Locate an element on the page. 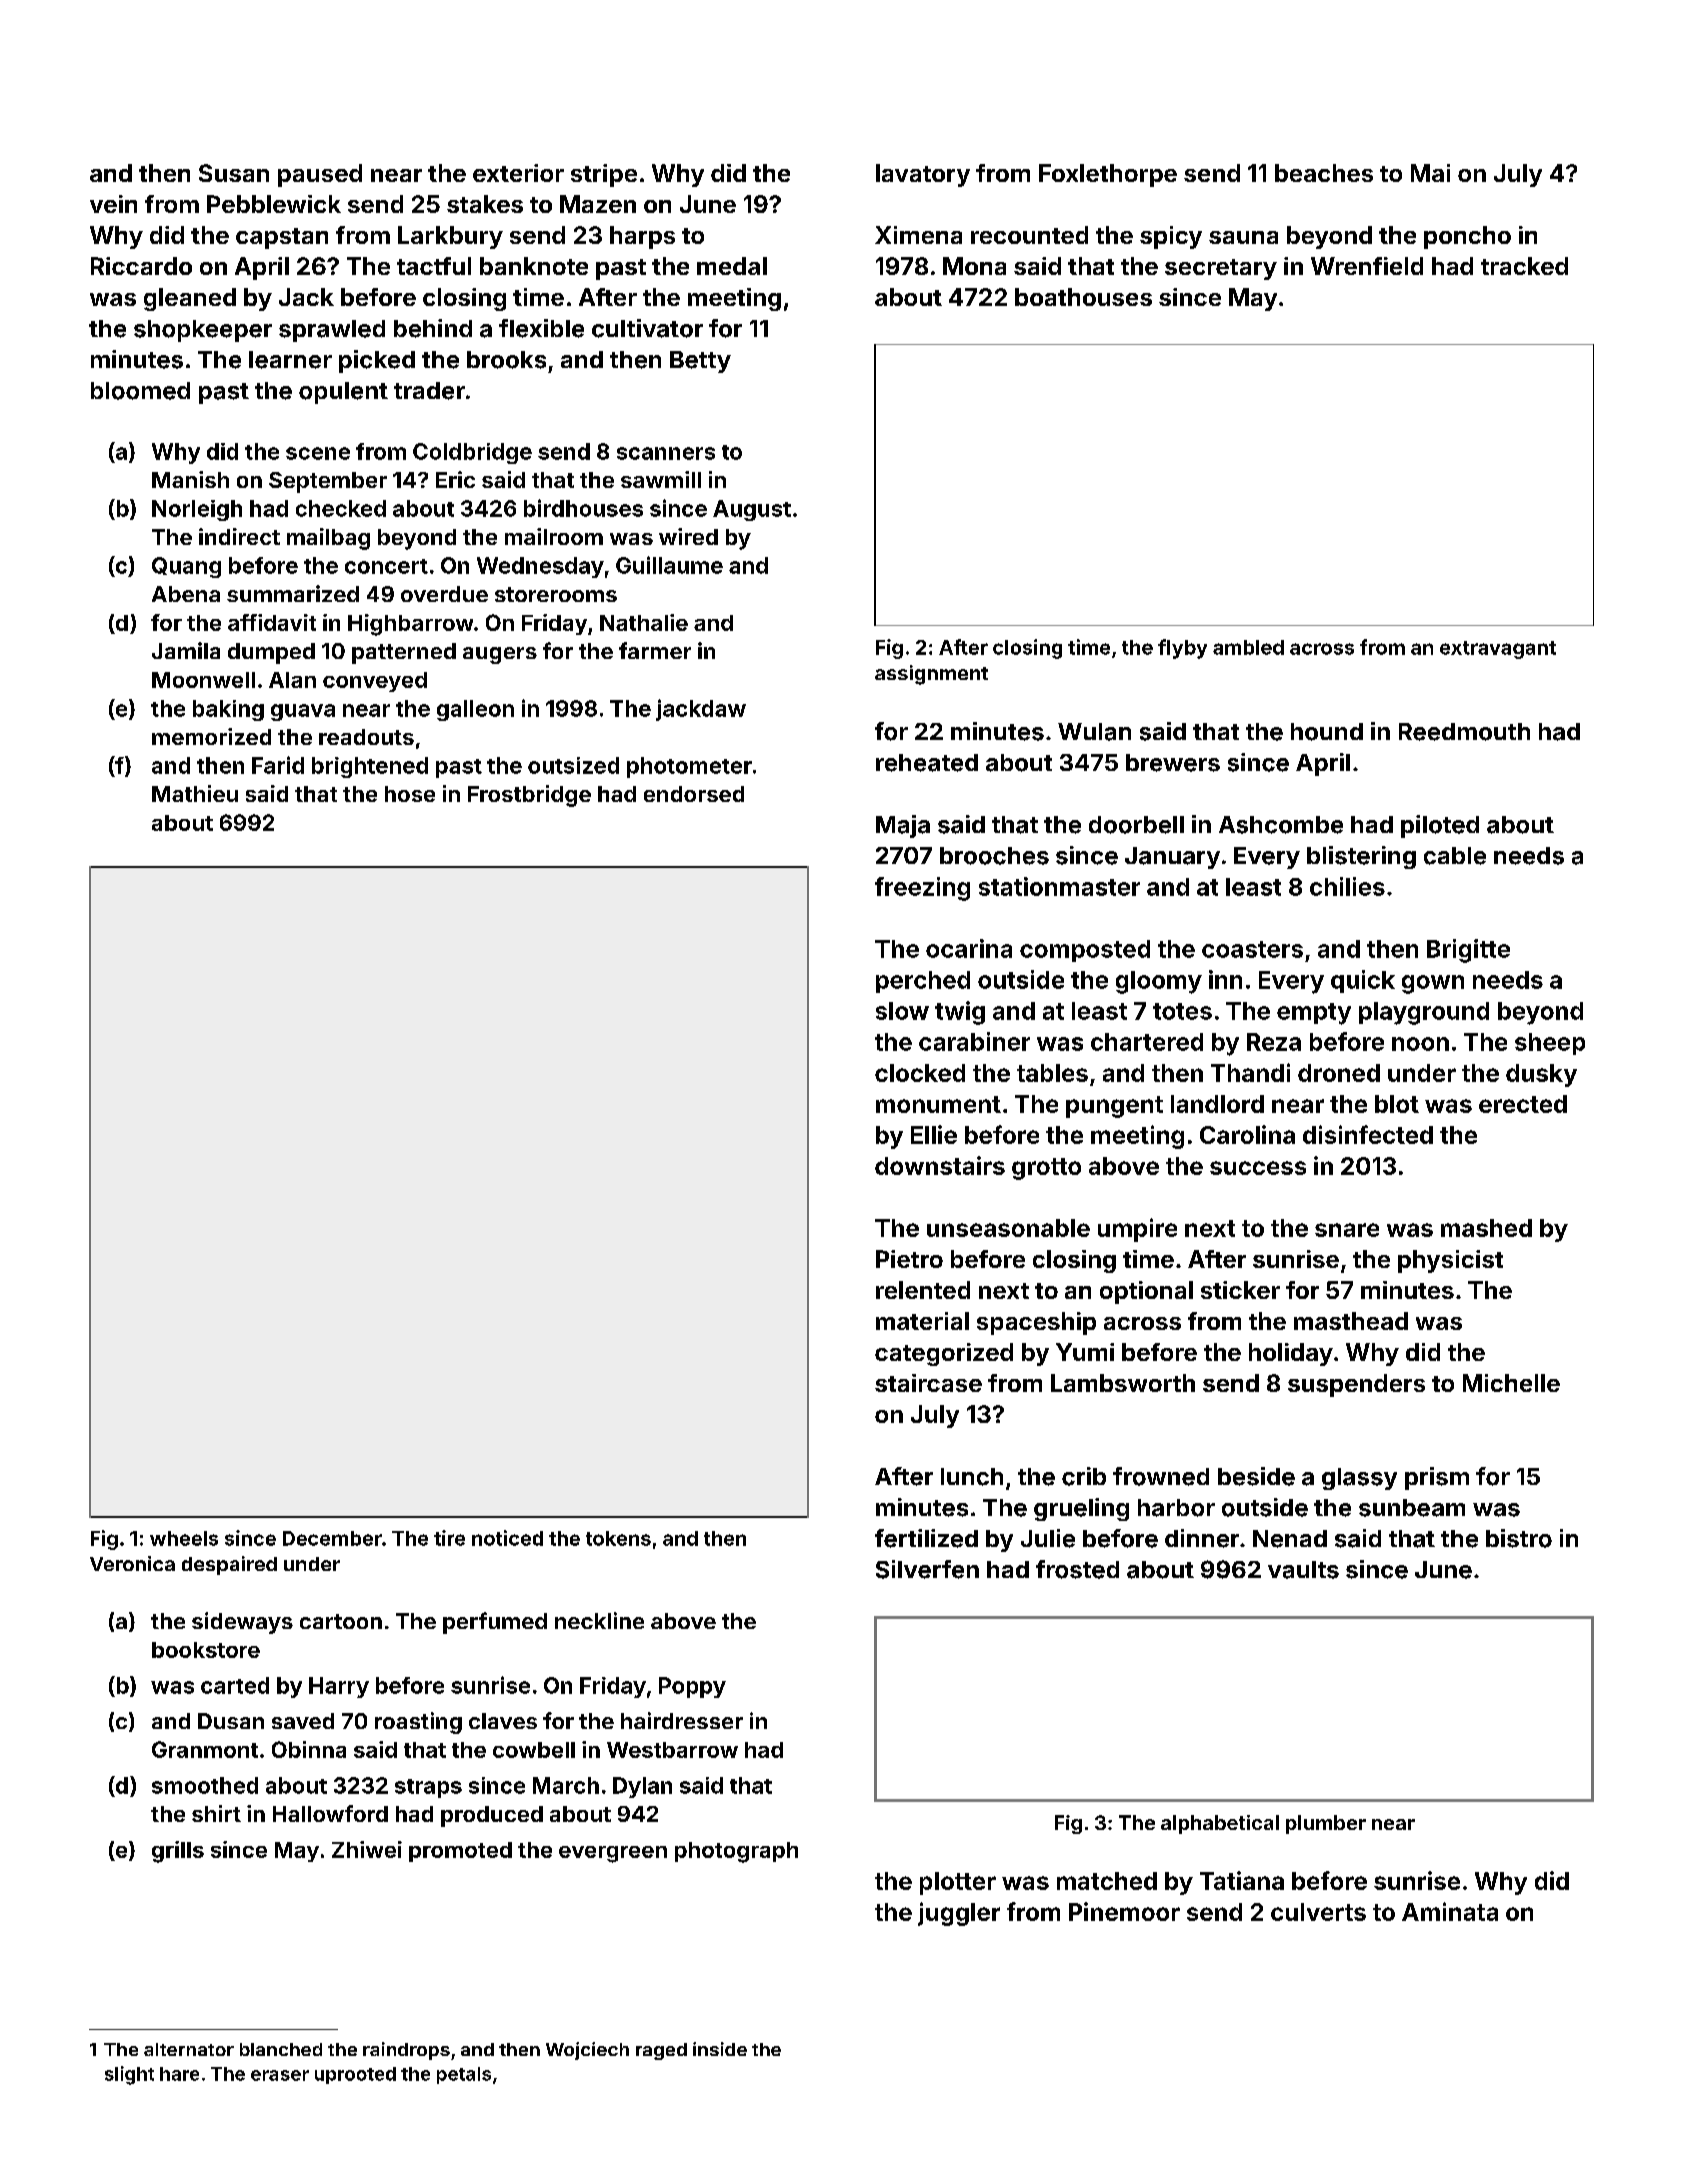 The width and height of the page is (1683, 2178). Betty is located at coordinates (700, 362).
